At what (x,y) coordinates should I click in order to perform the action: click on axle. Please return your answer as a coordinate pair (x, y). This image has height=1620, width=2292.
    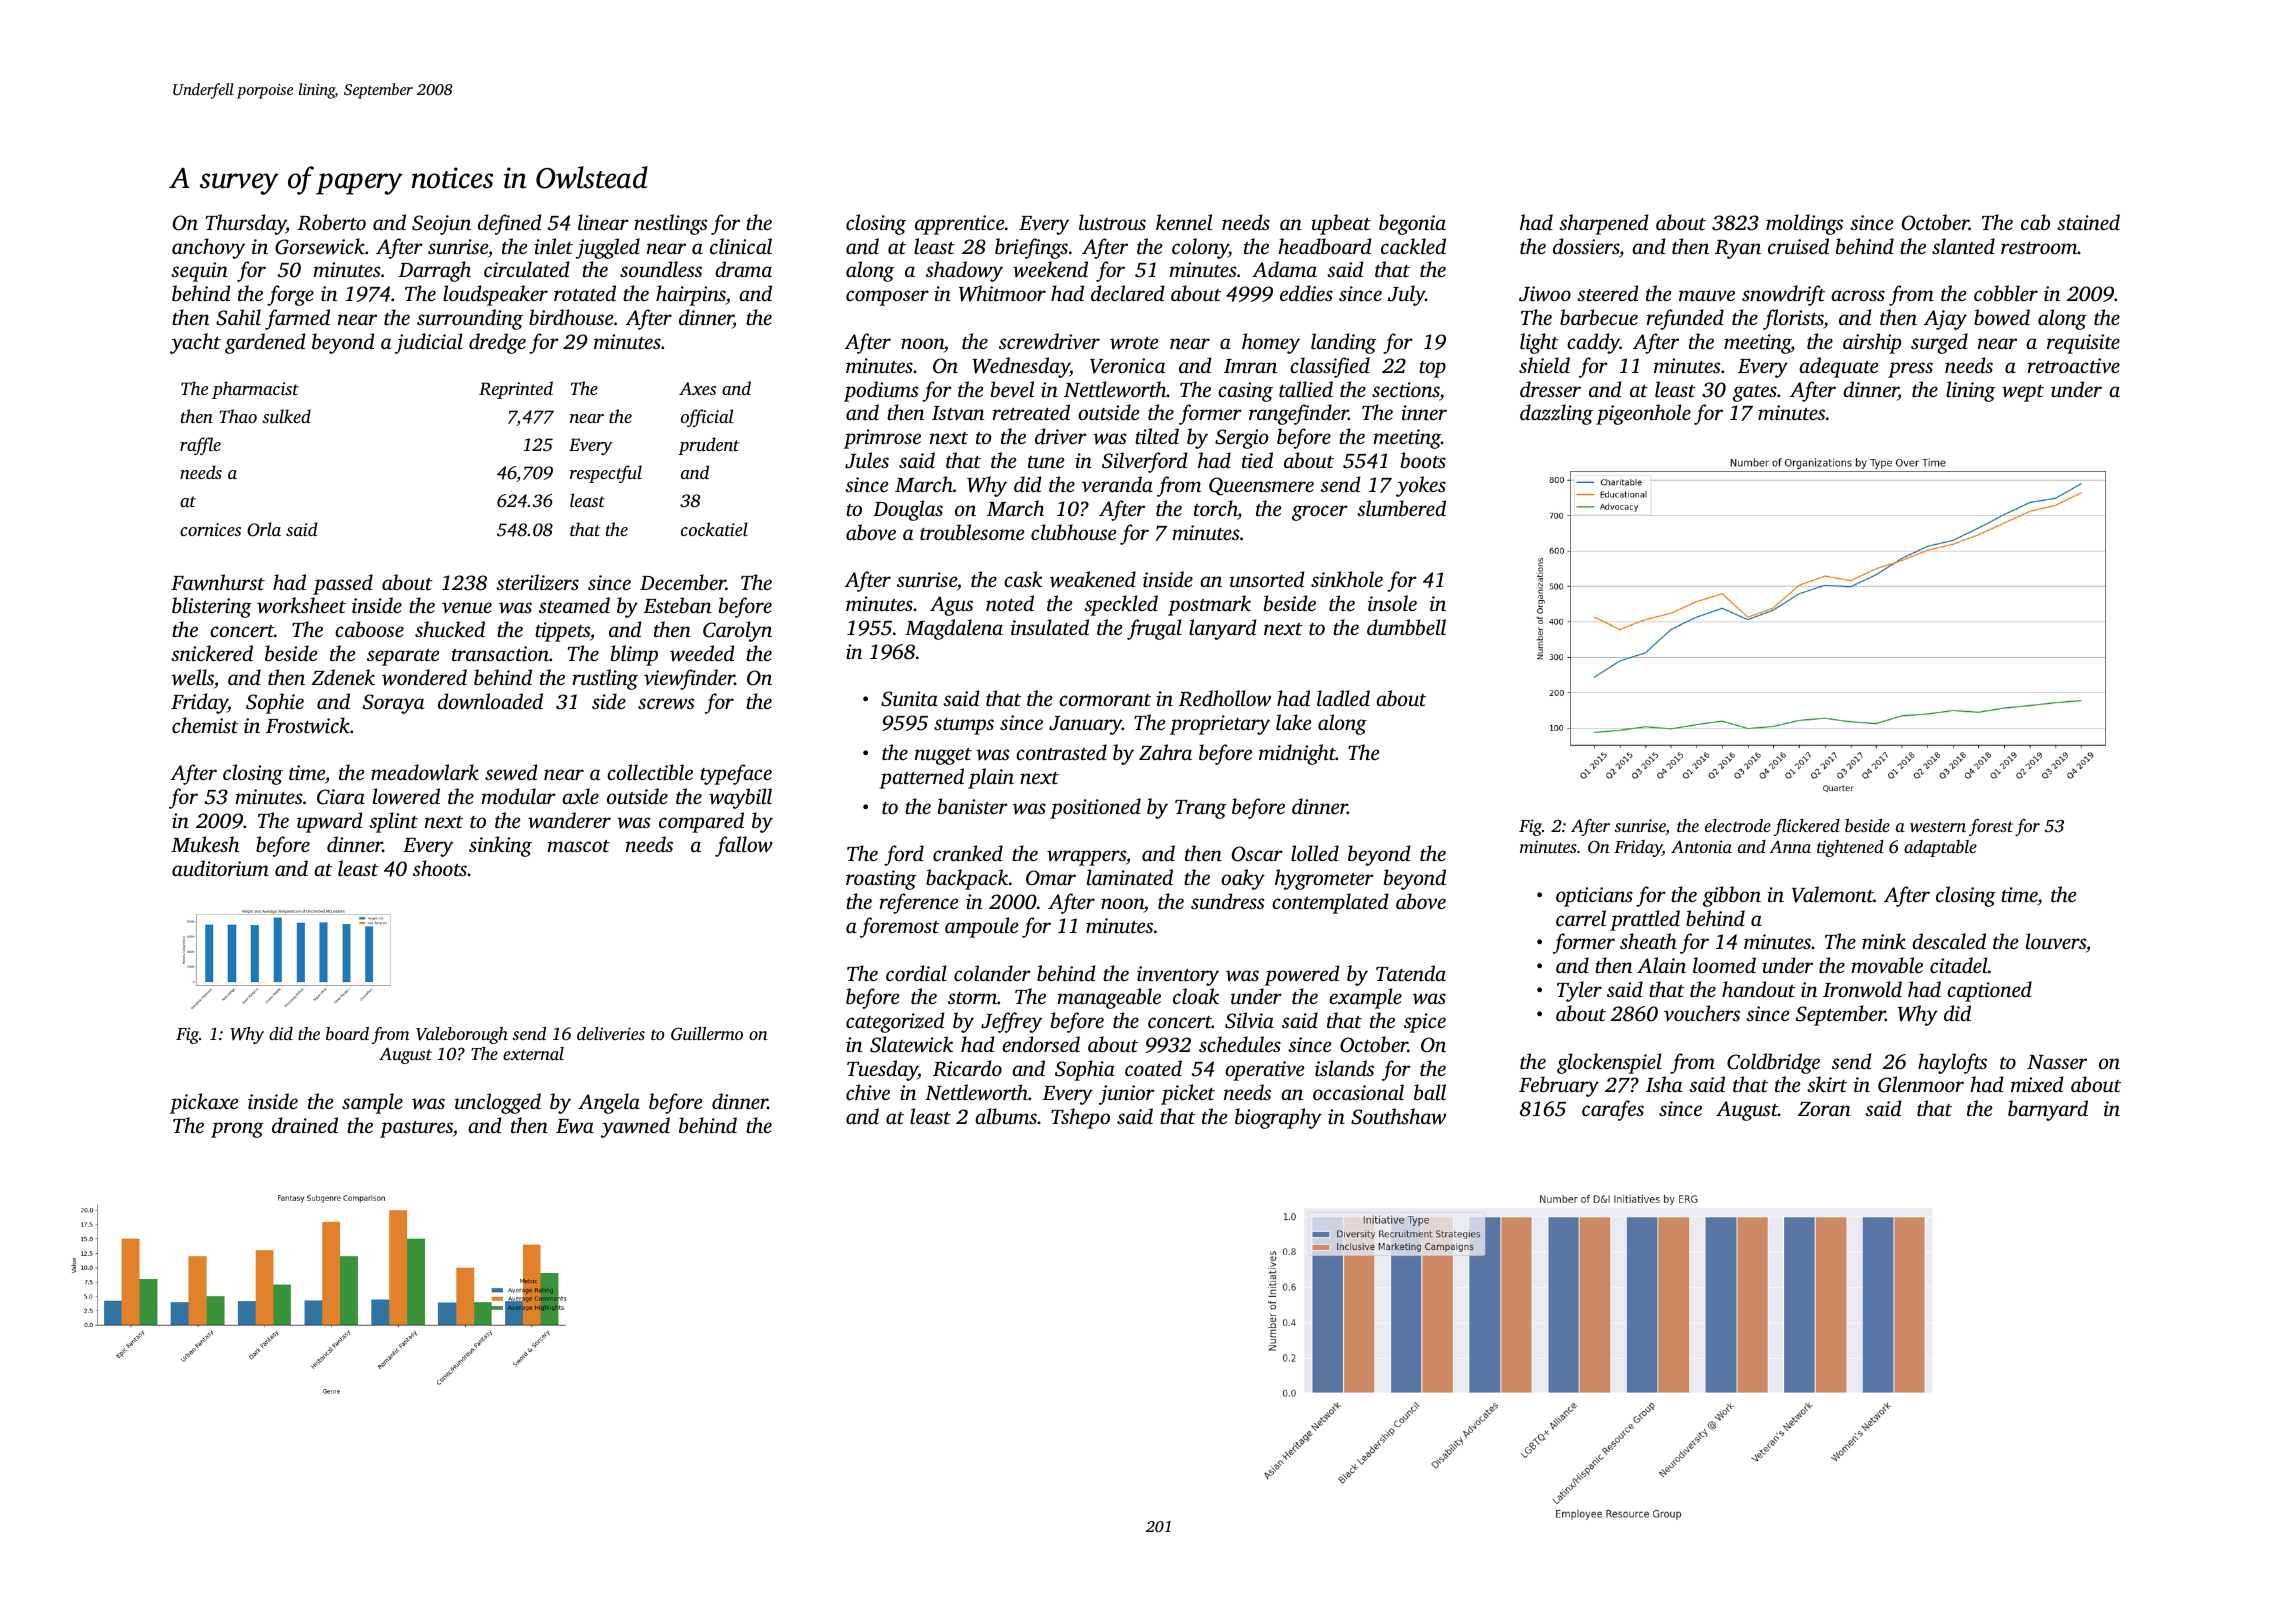
    Looking at the image, I should click on (580, 796).
